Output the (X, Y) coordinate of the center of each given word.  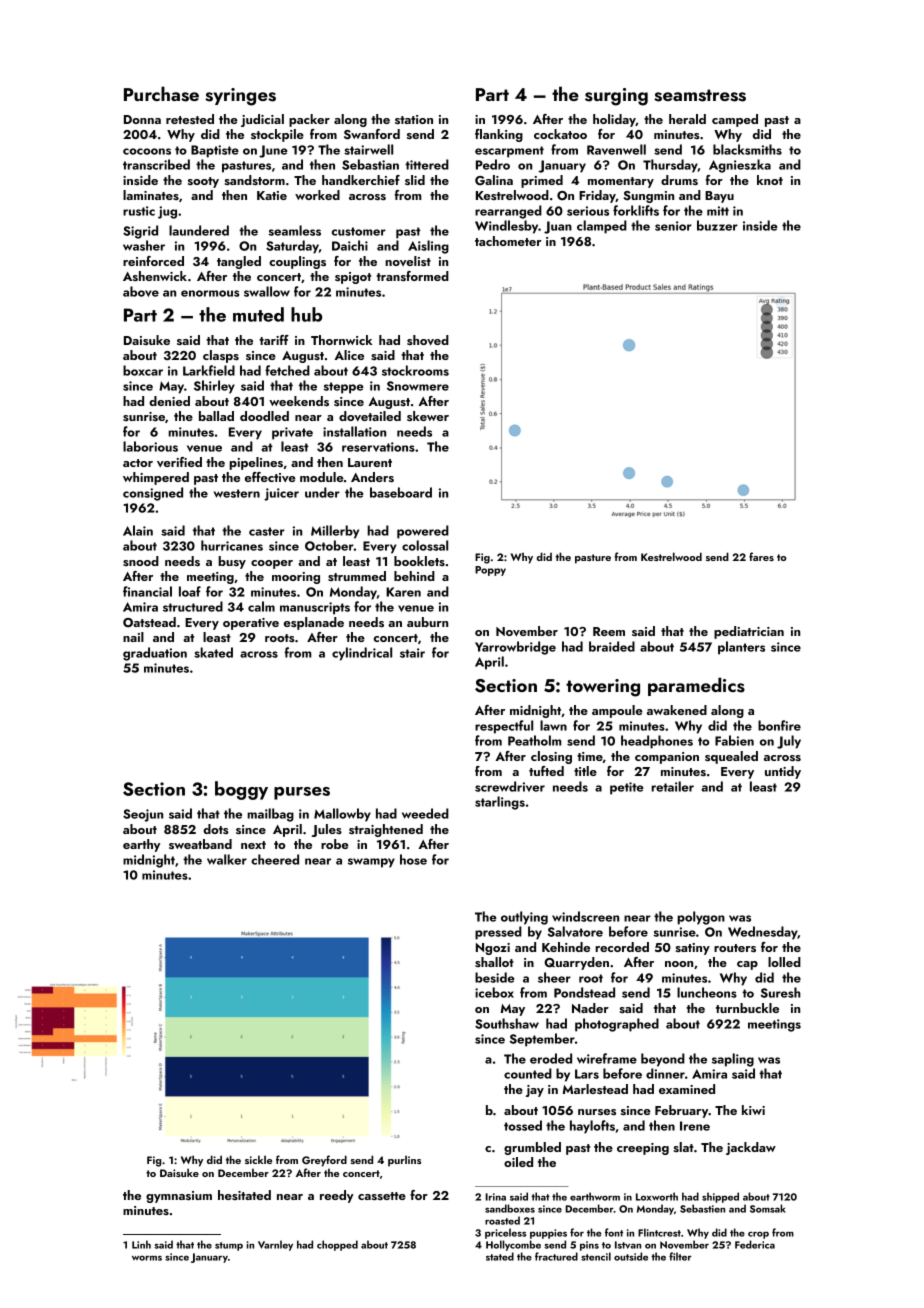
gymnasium (179, 1197)
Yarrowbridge (515, 648)
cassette (382, 1196)
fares (761, 556)
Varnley (275, 1245)
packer (309, 120)
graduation (155, 654)
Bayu (719, 197)
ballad (216, 416)
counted (528, 1073)
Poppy (490, 571)
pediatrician (749, 632)
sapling (733, 1060)
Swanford (372, 134)
